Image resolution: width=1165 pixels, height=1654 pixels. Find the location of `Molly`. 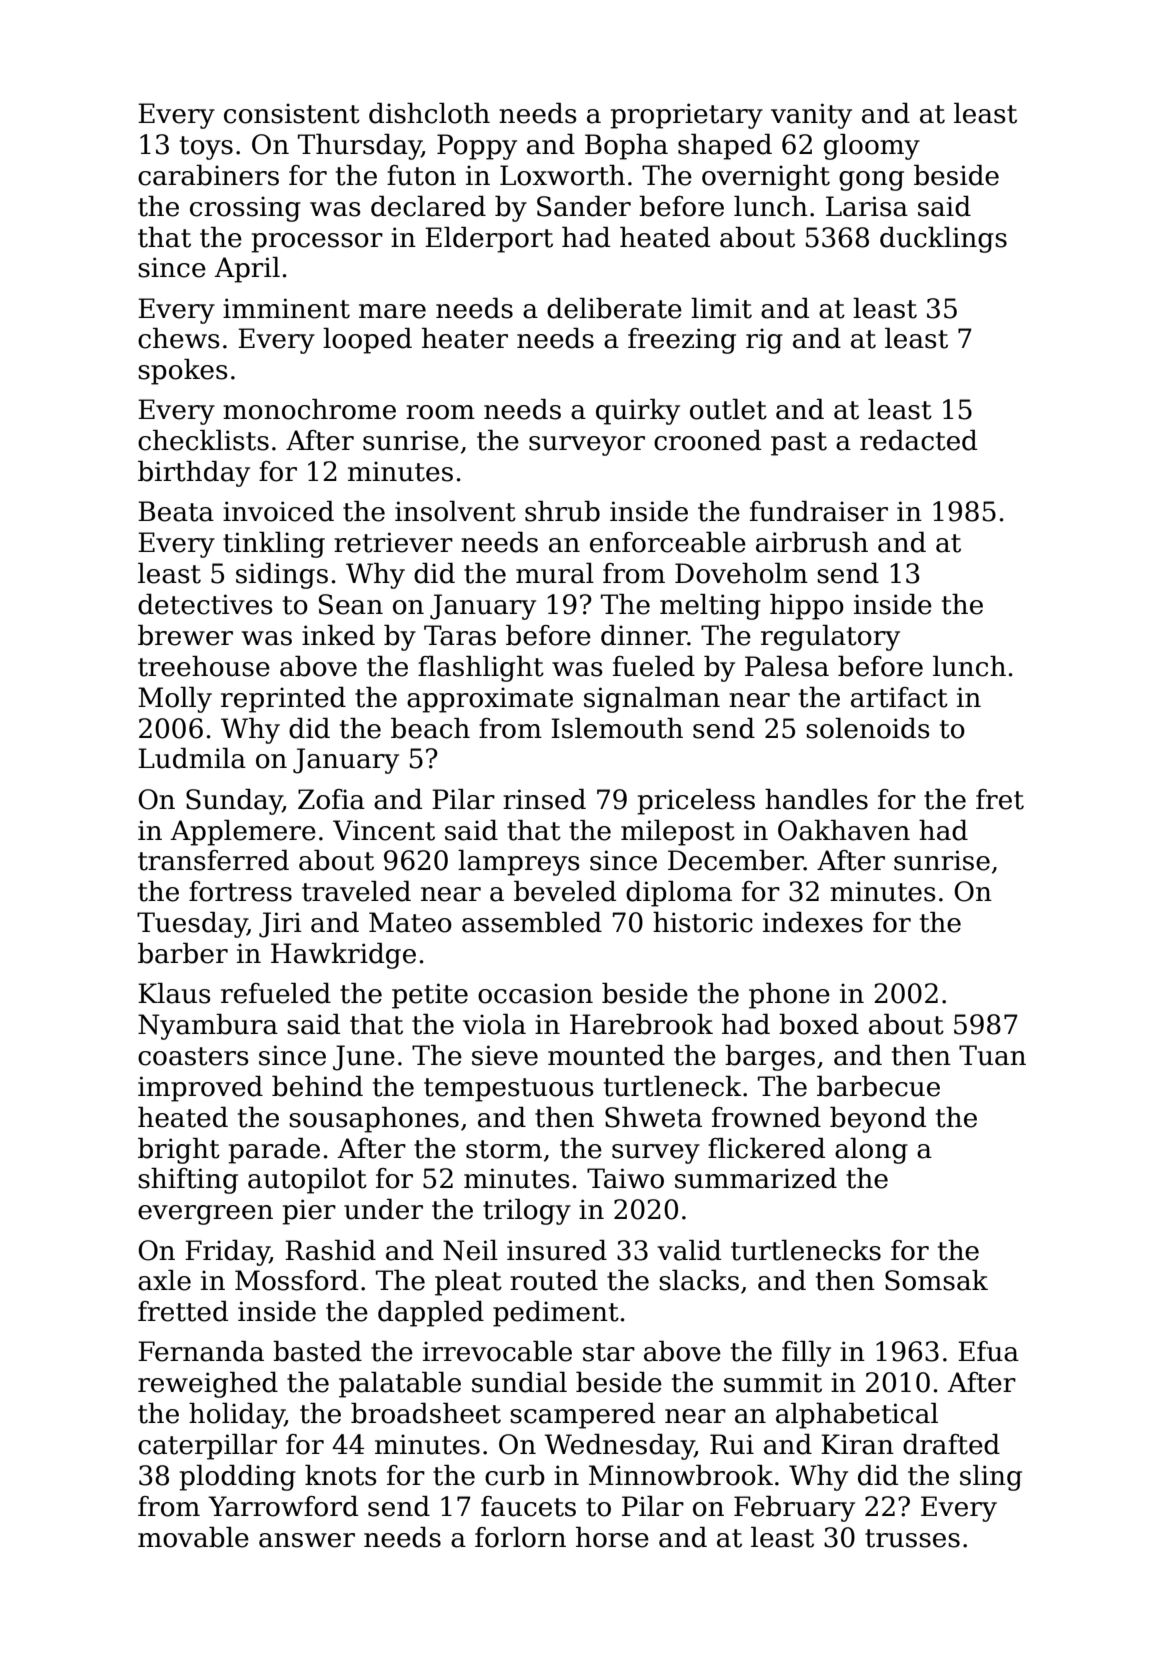

Molly is located at coordinates (175, 700).
